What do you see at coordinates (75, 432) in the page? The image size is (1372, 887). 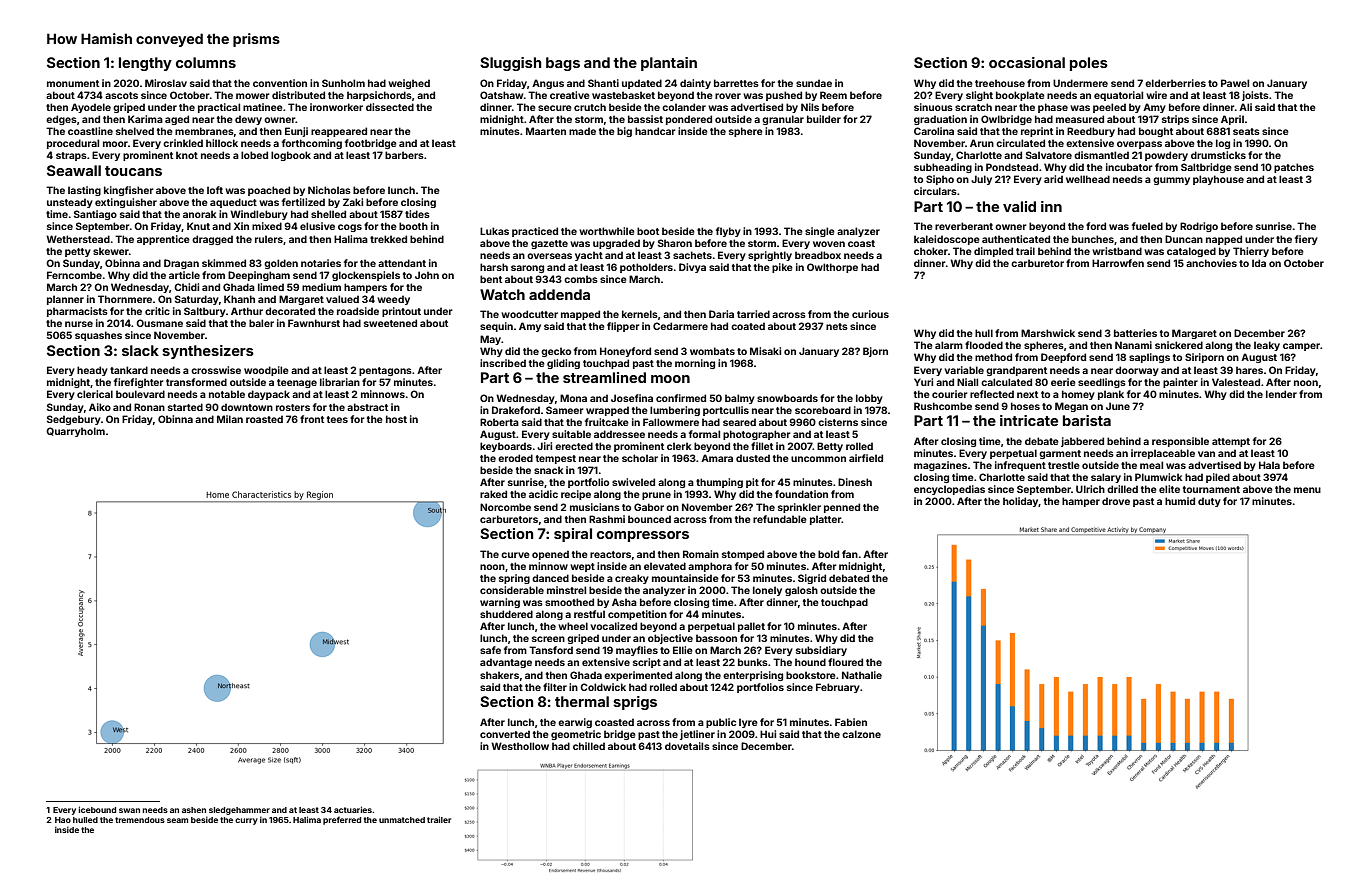 I see `Quarryholm` at bounding box center [75, 432].
